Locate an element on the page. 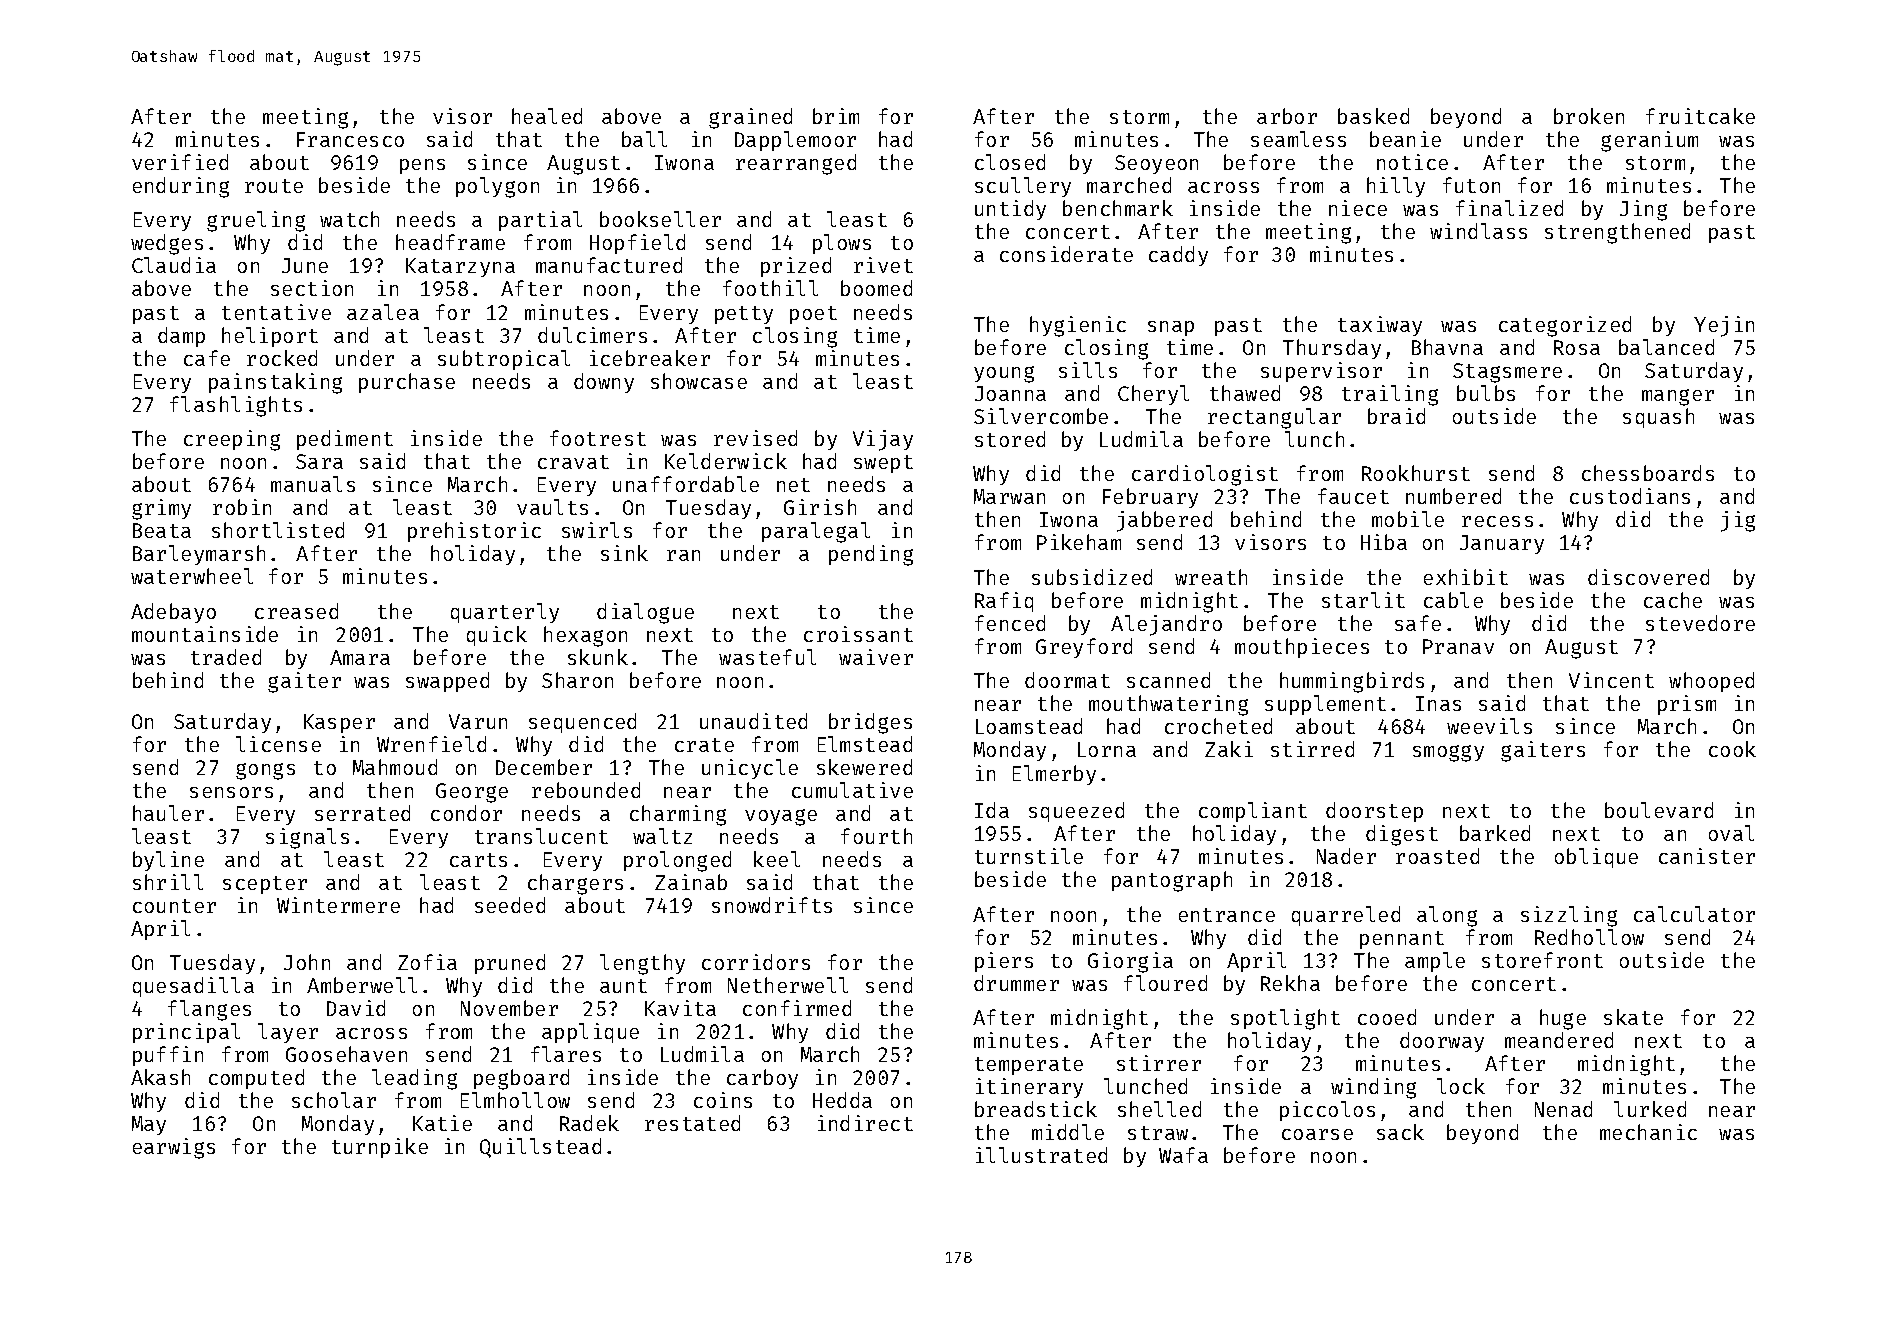 The height and width of the document is (1334, 1887). stevedore is located at coordinates (1700, 623).
